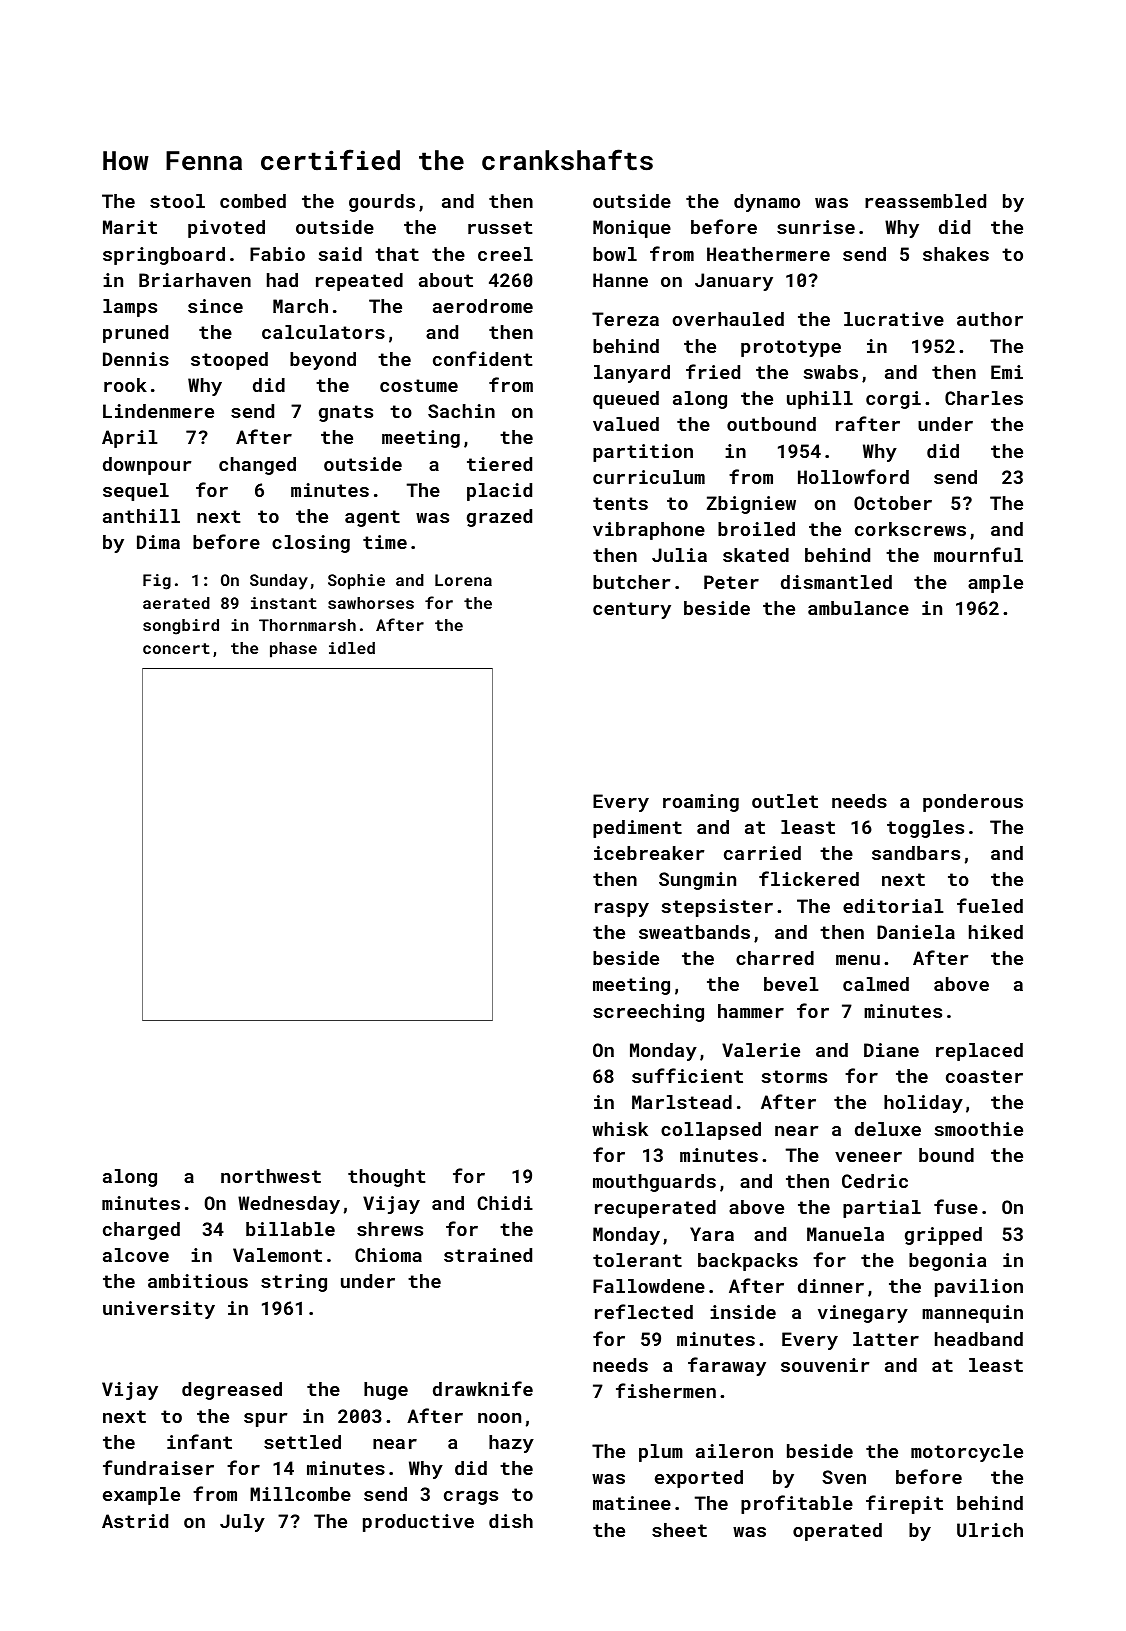  What do you see at coordinates (387, 1178) in the document?
I see `thought` at bounding box center [387, 1178].
